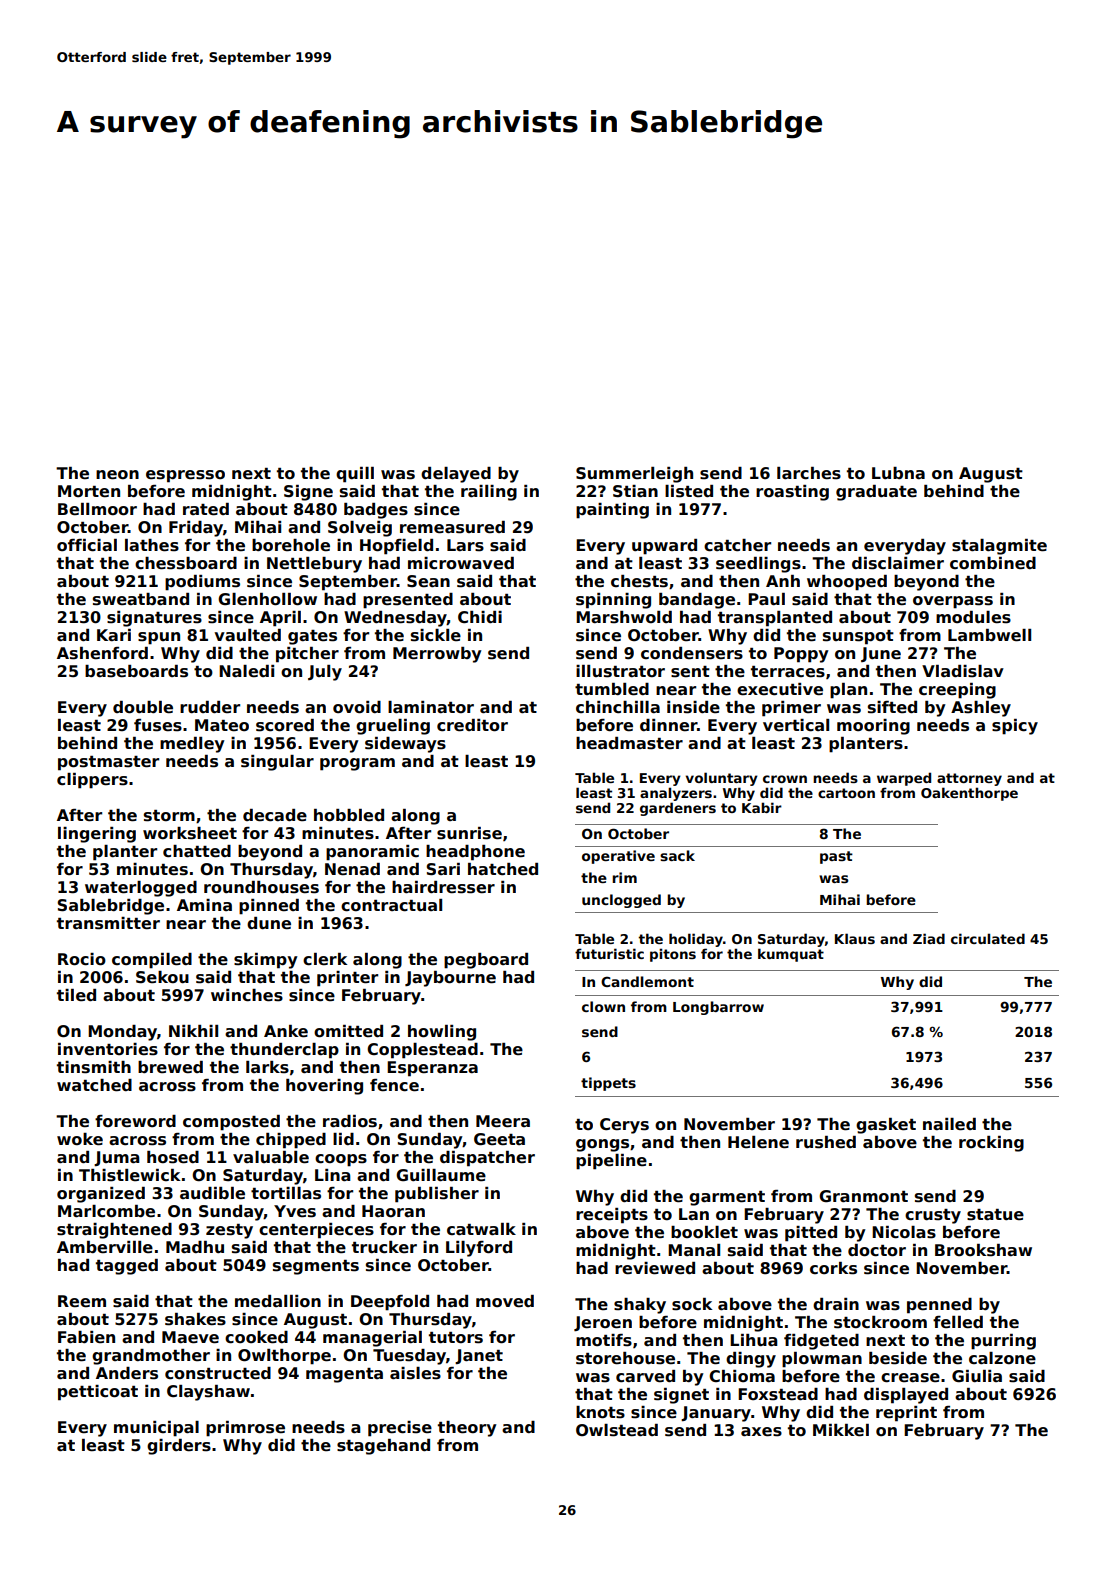 The image size is (1116, 1578). Describe the element at coordinates (86, 1337) in the screenshot. I see `Fabien` at that location.
